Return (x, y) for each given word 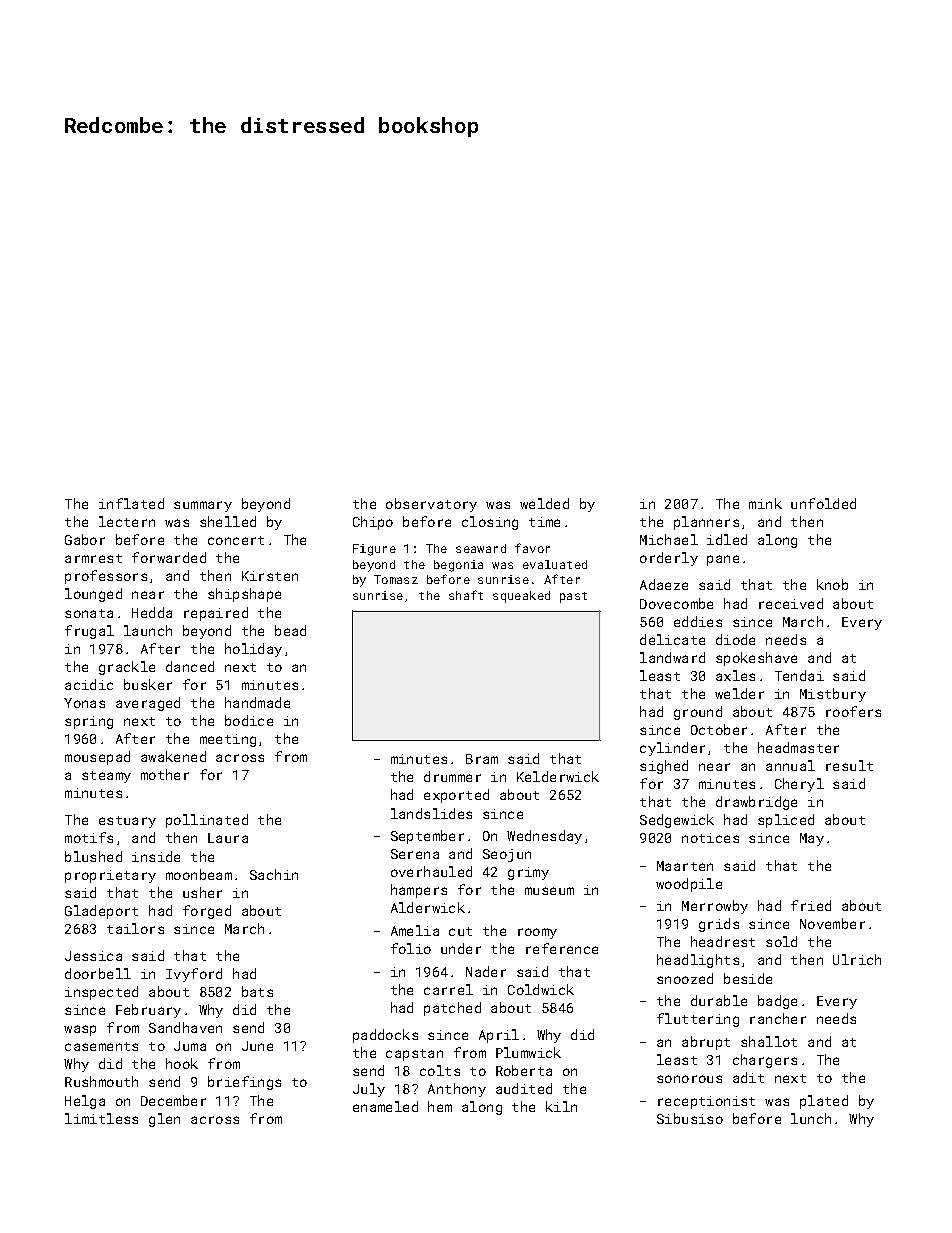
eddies (698, 621)
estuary (127, 822)
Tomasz (396, 579)
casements (101, 1046)
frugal (89, 632)
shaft (466, 595)
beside (748, 978)
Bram (482, 759)
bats (257, 991)
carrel (448, 989)
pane (723, 560)
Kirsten (270, 576)
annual (790, 765)
